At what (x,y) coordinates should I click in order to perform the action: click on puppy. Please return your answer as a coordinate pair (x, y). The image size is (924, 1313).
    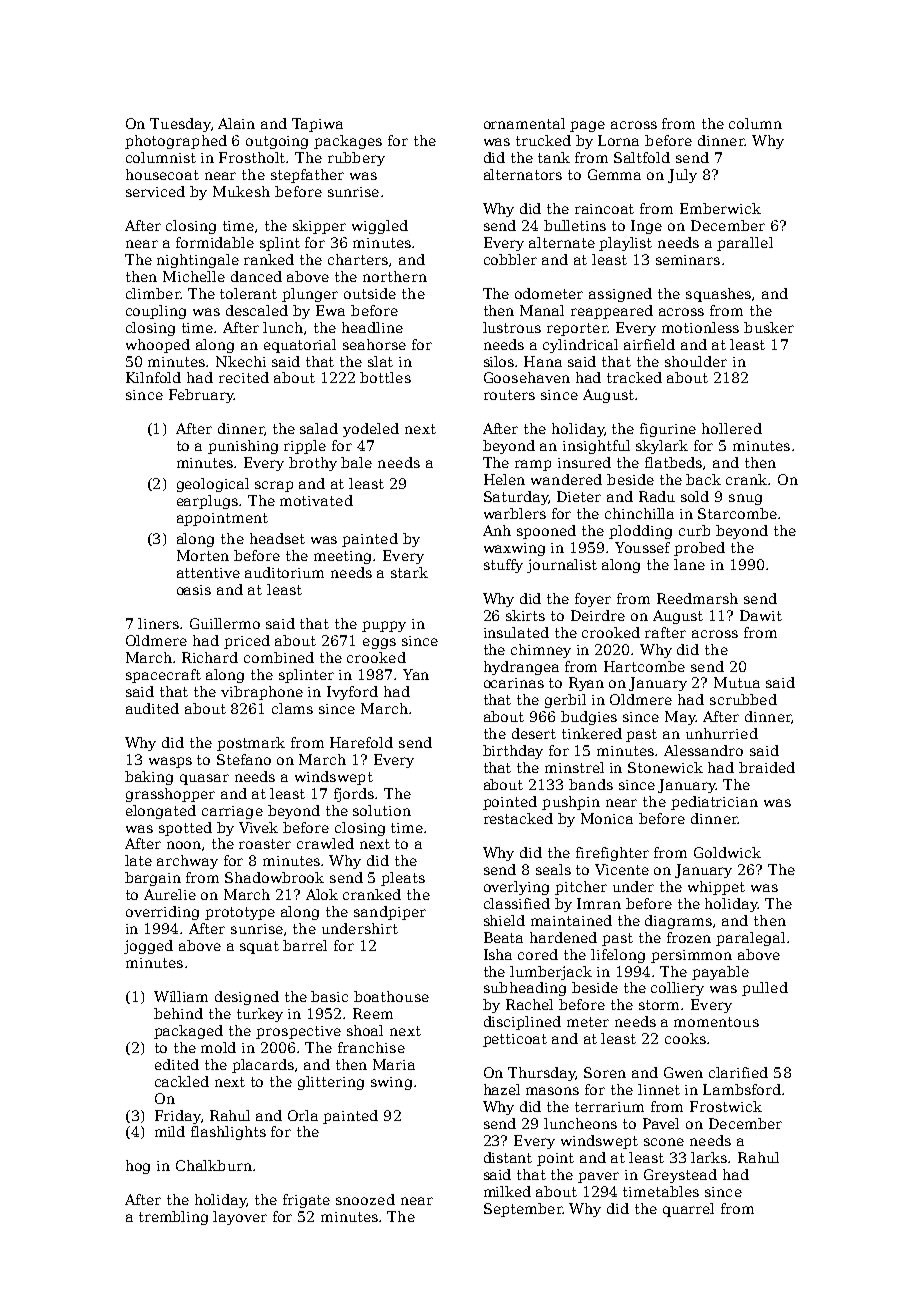
    Looking at the image, I should click on (384, 626).
